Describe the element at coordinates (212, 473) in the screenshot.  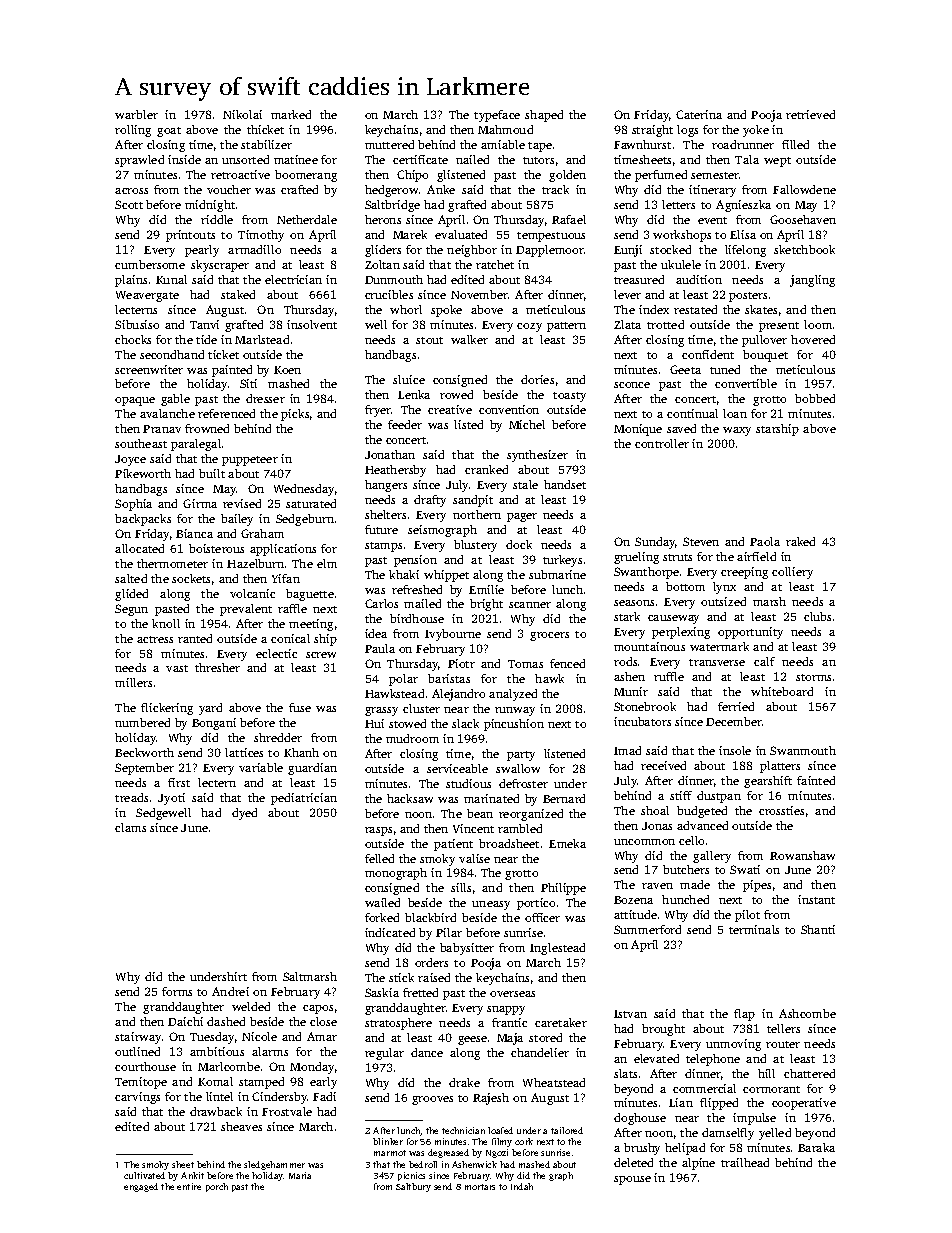
I see `built` at that location.
